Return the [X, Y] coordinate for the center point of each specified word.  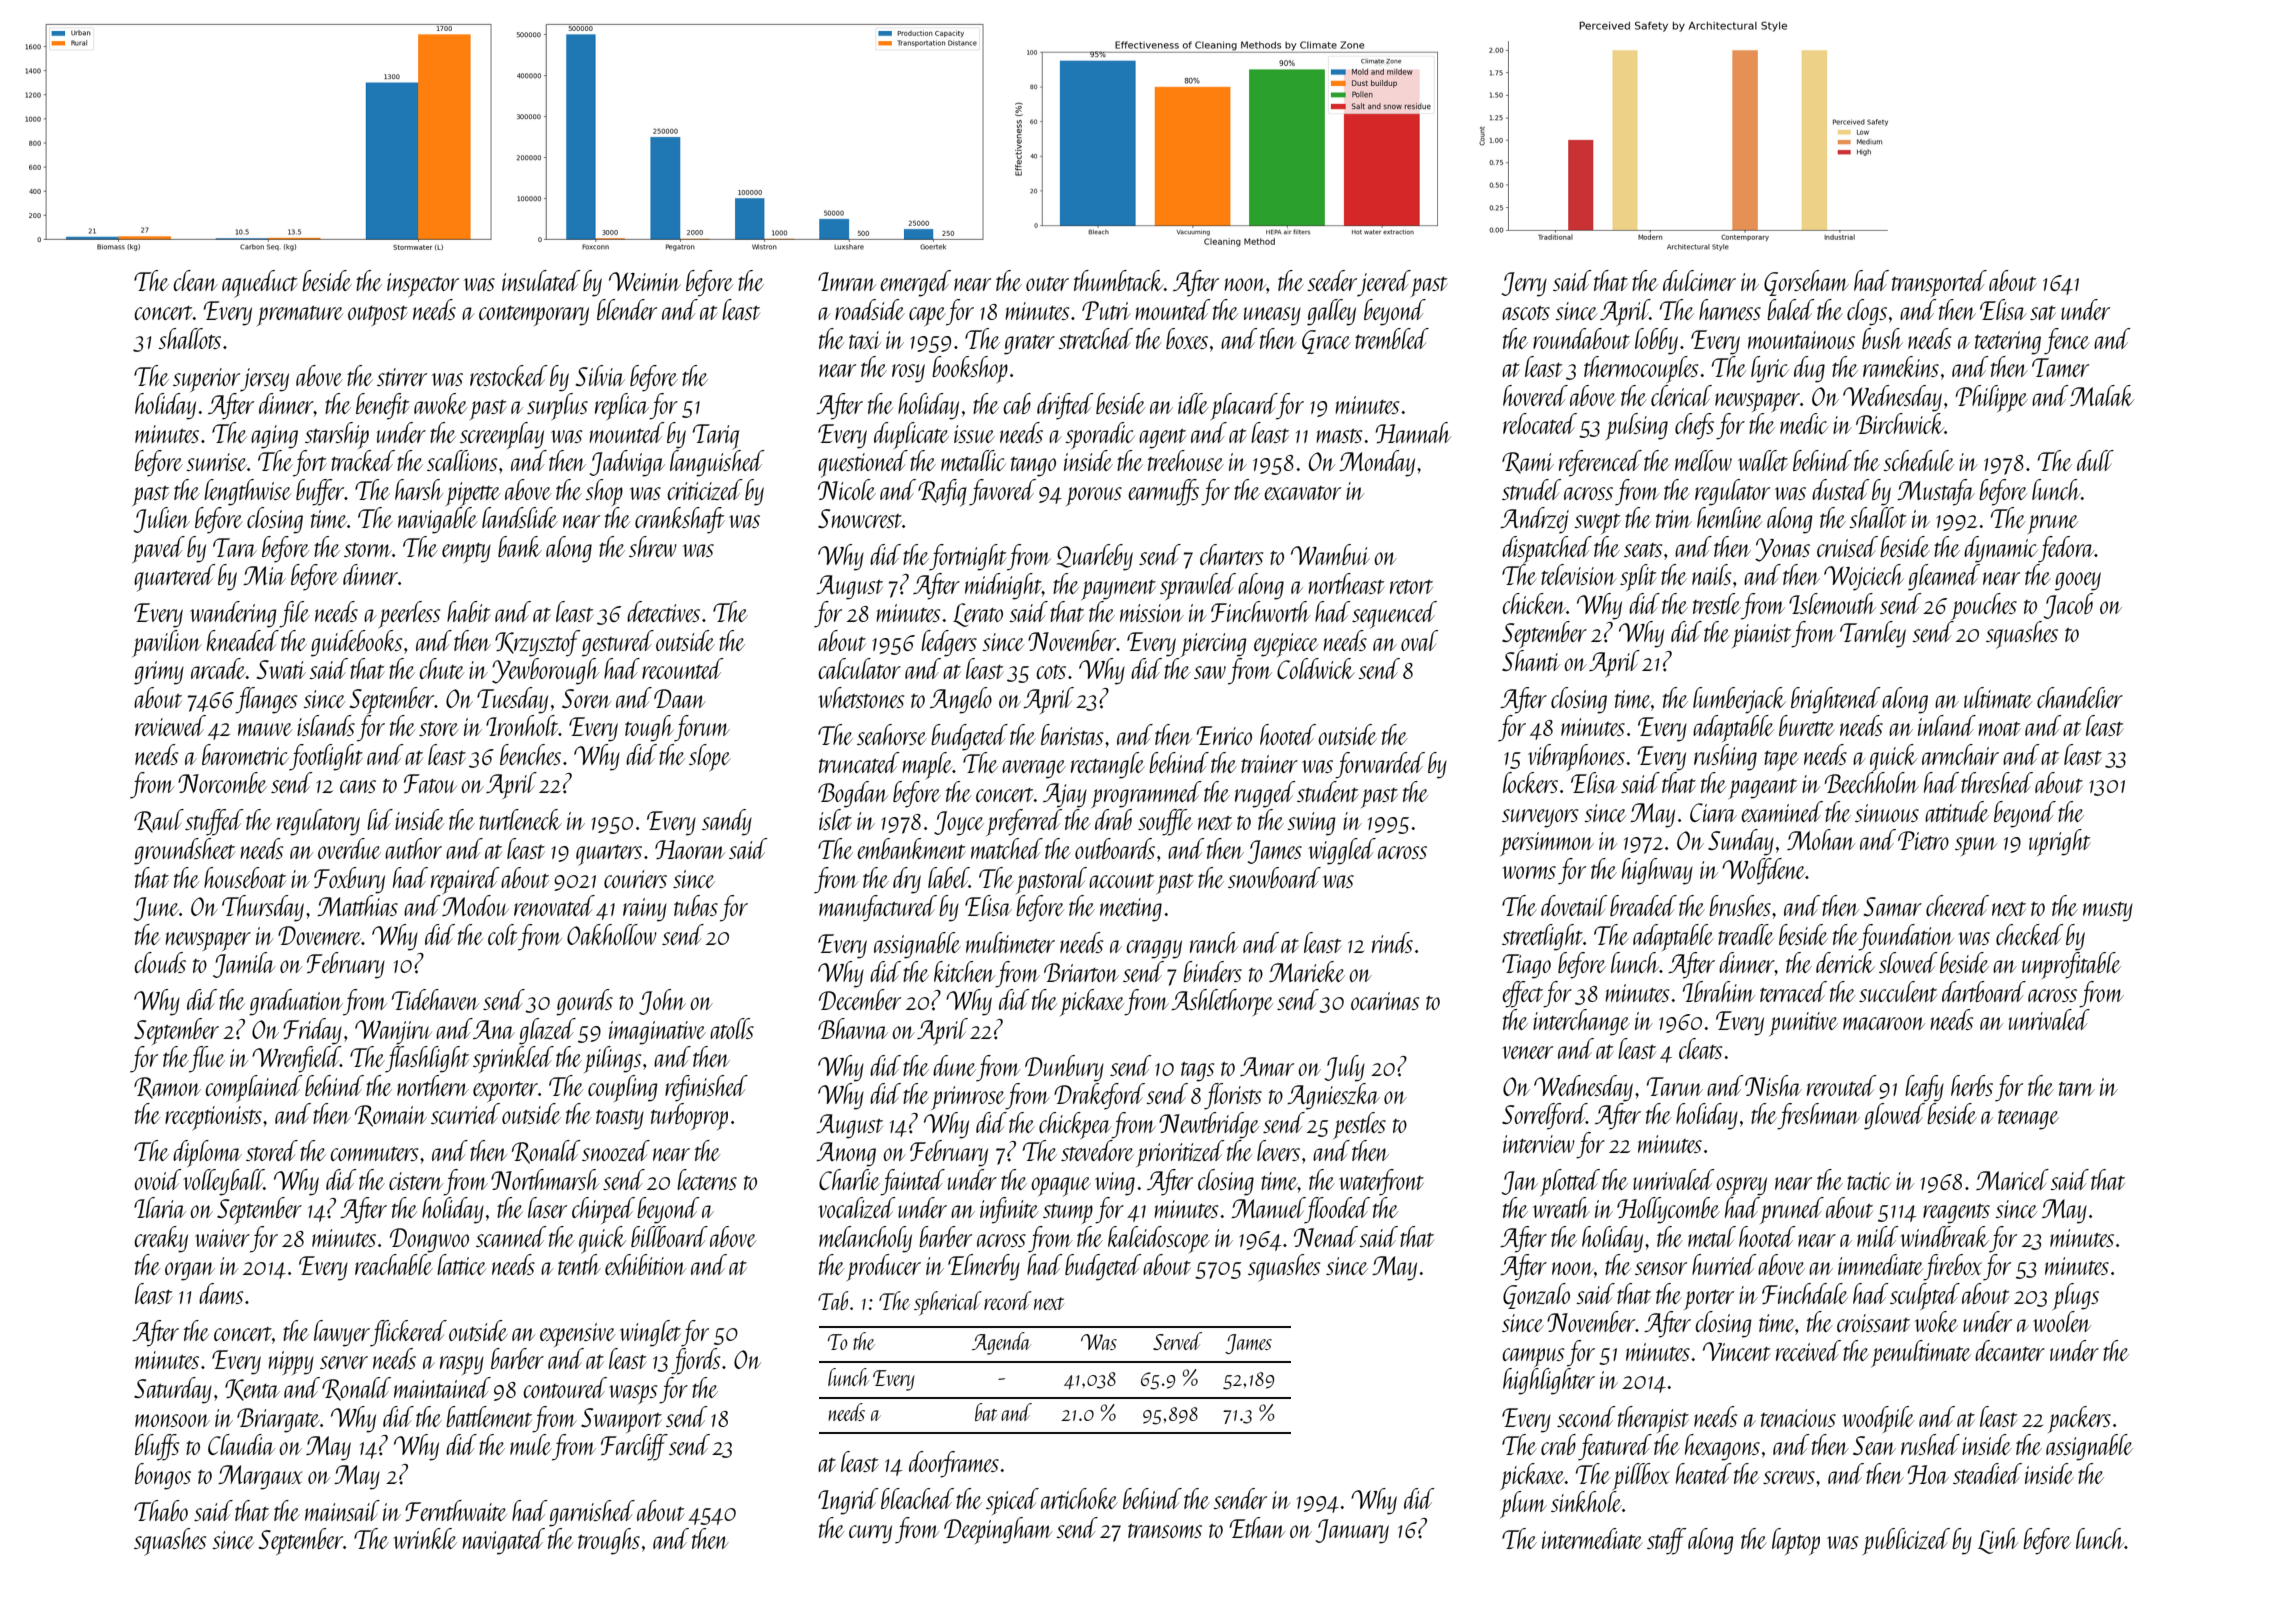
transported [1939, 283]
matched [1007, 848]
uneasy [1272, 316]
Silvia [600, 375]
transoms [1165, 1530]
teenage [2028, 1119]
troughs [609, 1541]
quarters [609, 855]
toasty [620, 1119]
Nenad [1326, 1236]
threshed [1997, 782]
